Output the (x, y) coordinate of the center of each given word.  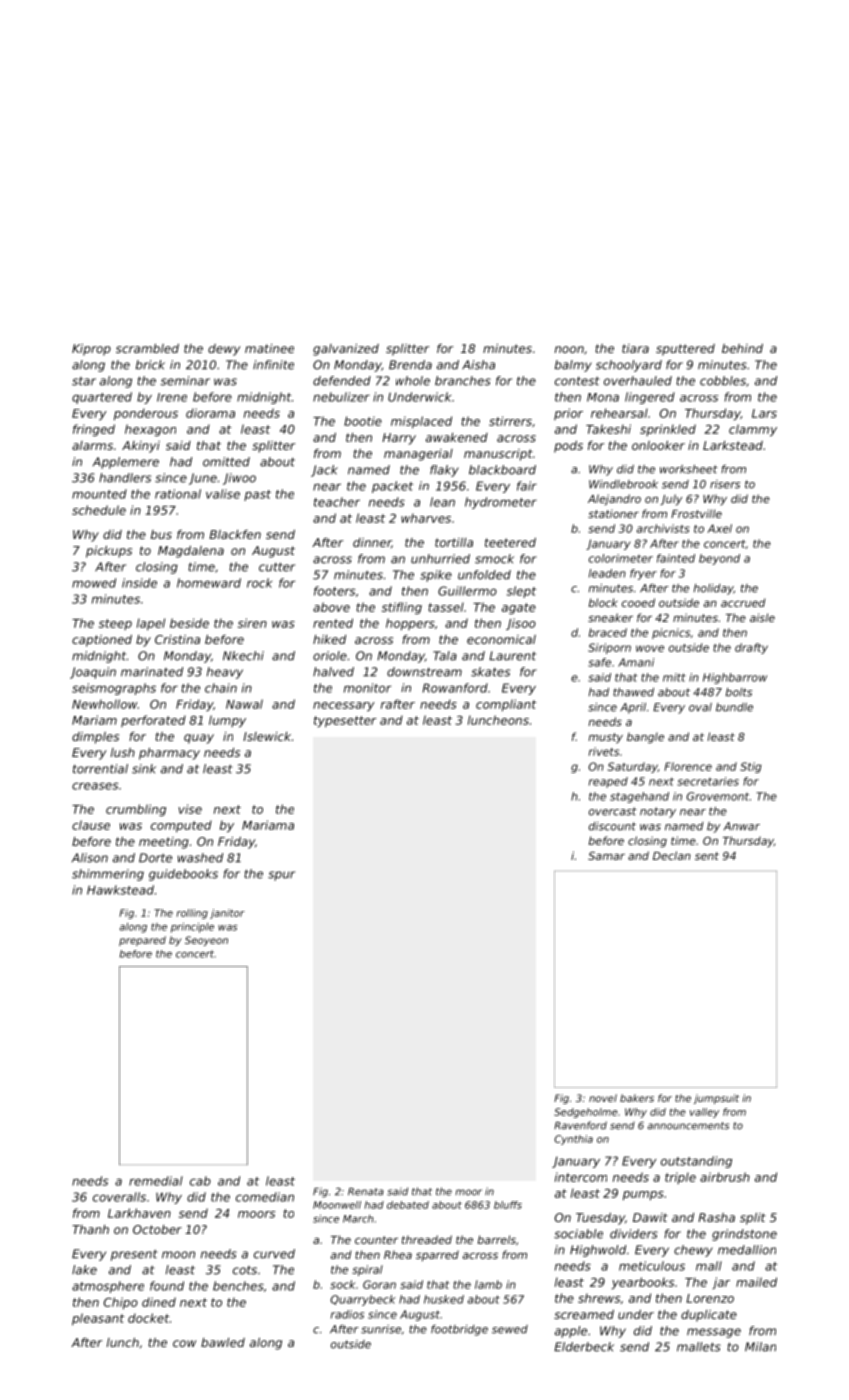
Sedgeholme (586, 1113)
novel (603, 1098)
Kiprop (91, 350)
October (157, 1229)
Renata (366, 1192)
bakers (637, 1098)
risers (725, 484)
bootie (363, 421)
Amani (636, 662)
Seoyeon (206, 941)
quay (199, 739)
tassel (446, 607)
